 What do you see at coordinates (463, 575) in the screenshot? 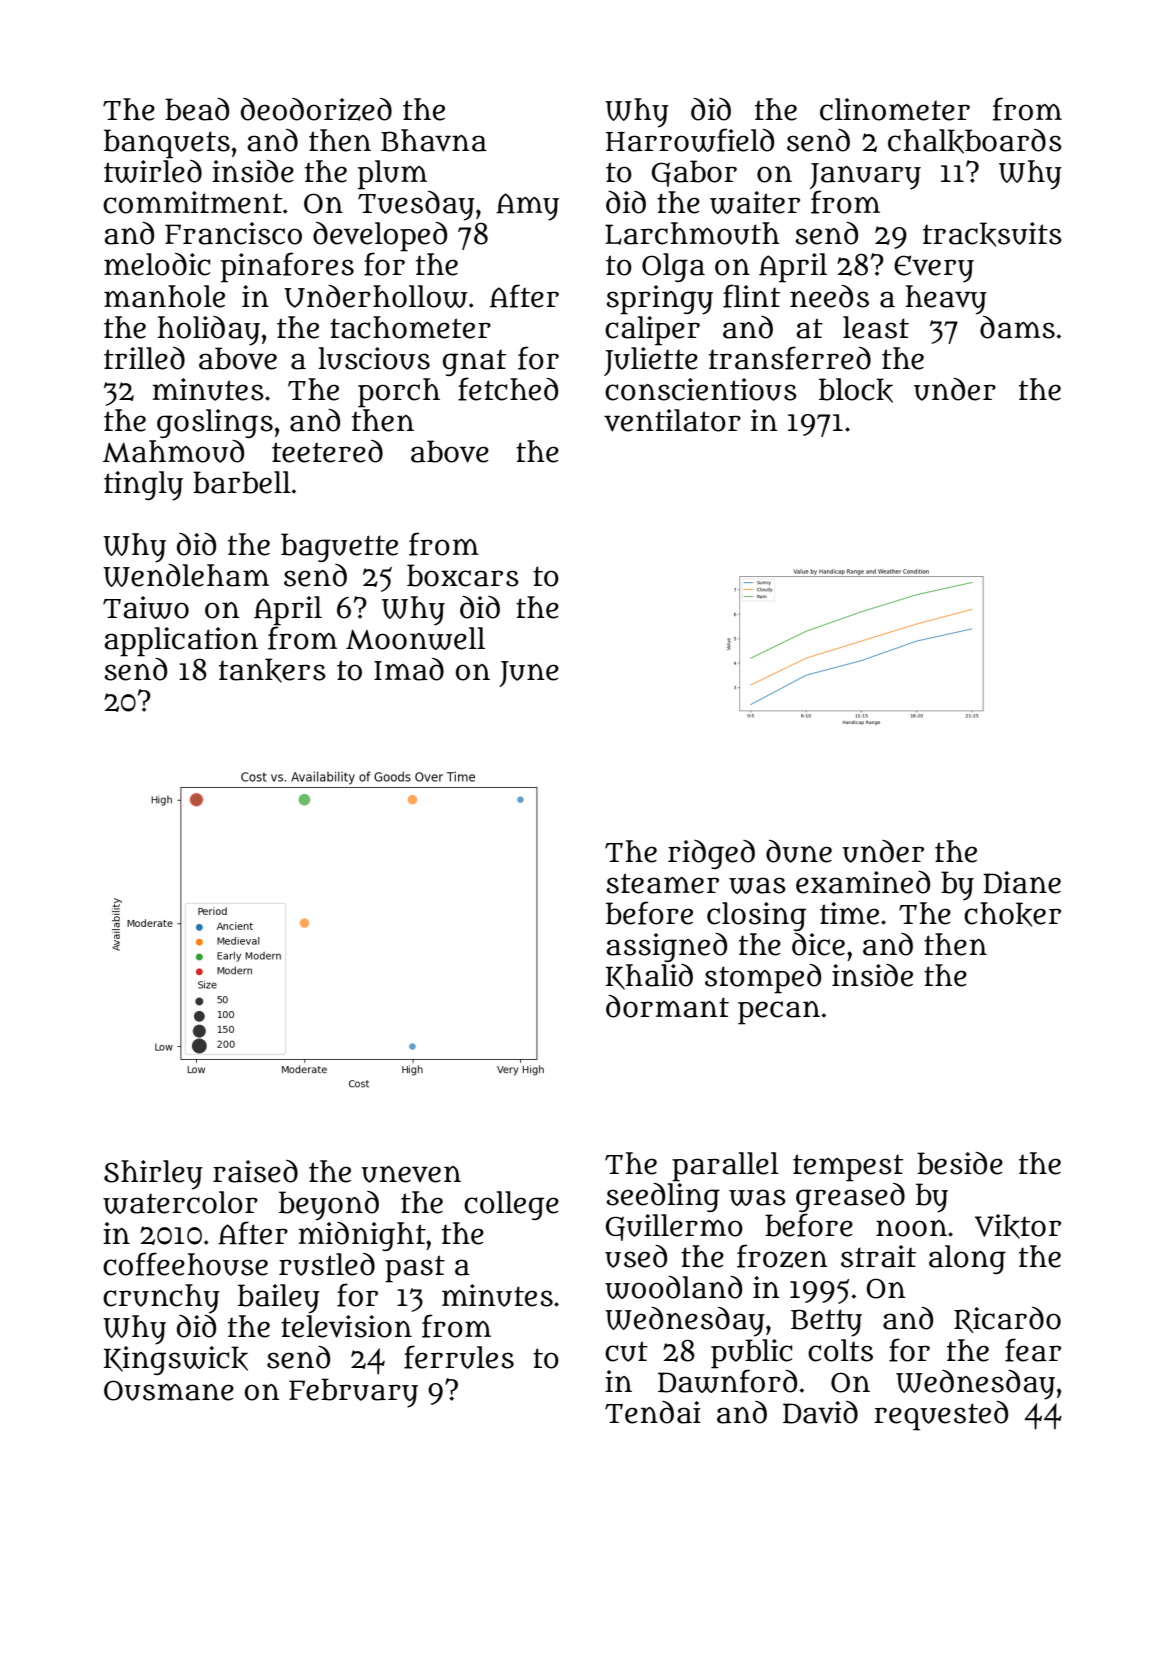
I see `boxcars` at bounding box center [463, 575].
